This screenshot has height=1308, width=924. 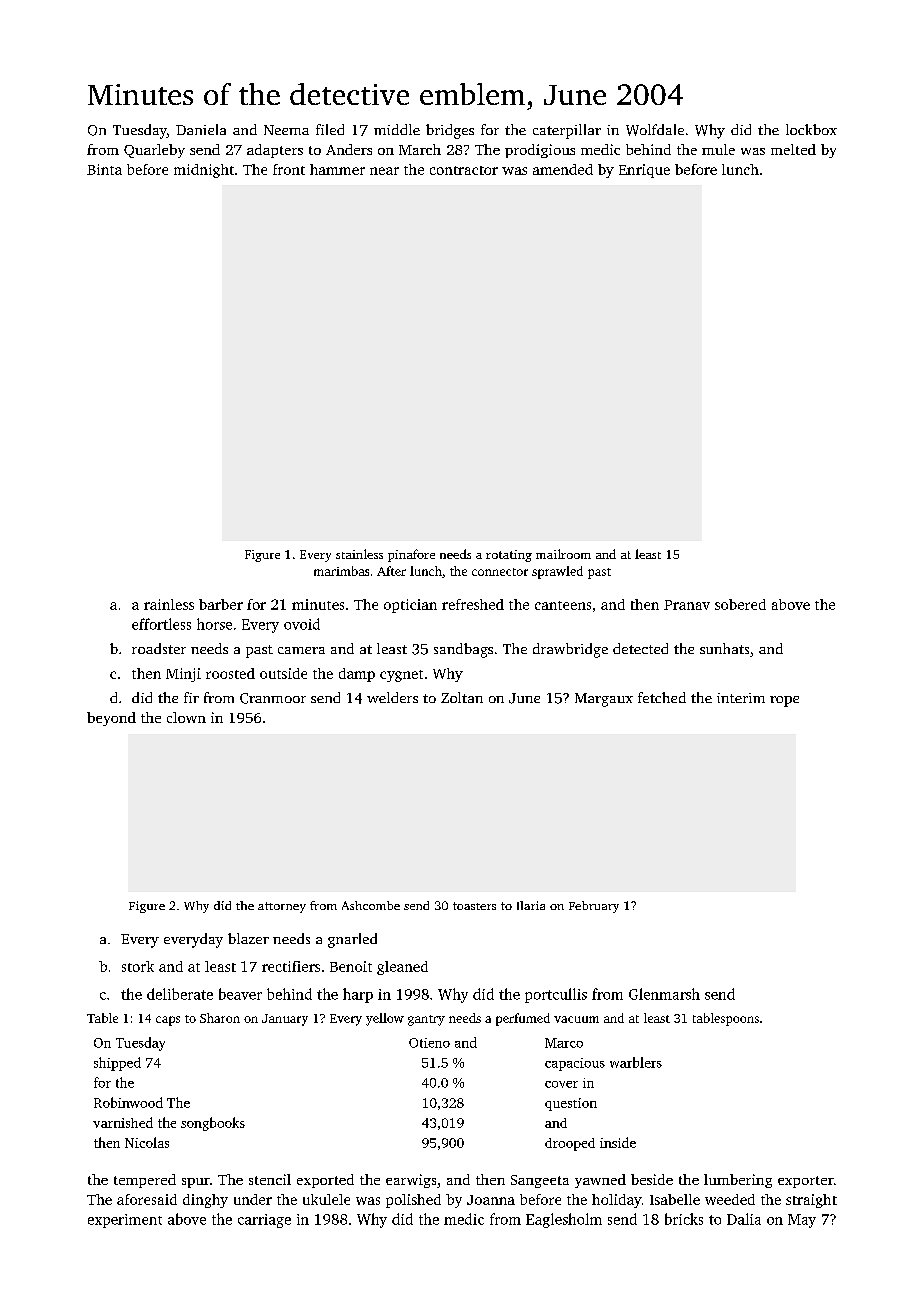 What do you see at coordinates (186, 717) in the screenshot?
I see `clown` at bounding box center [186, 717].
